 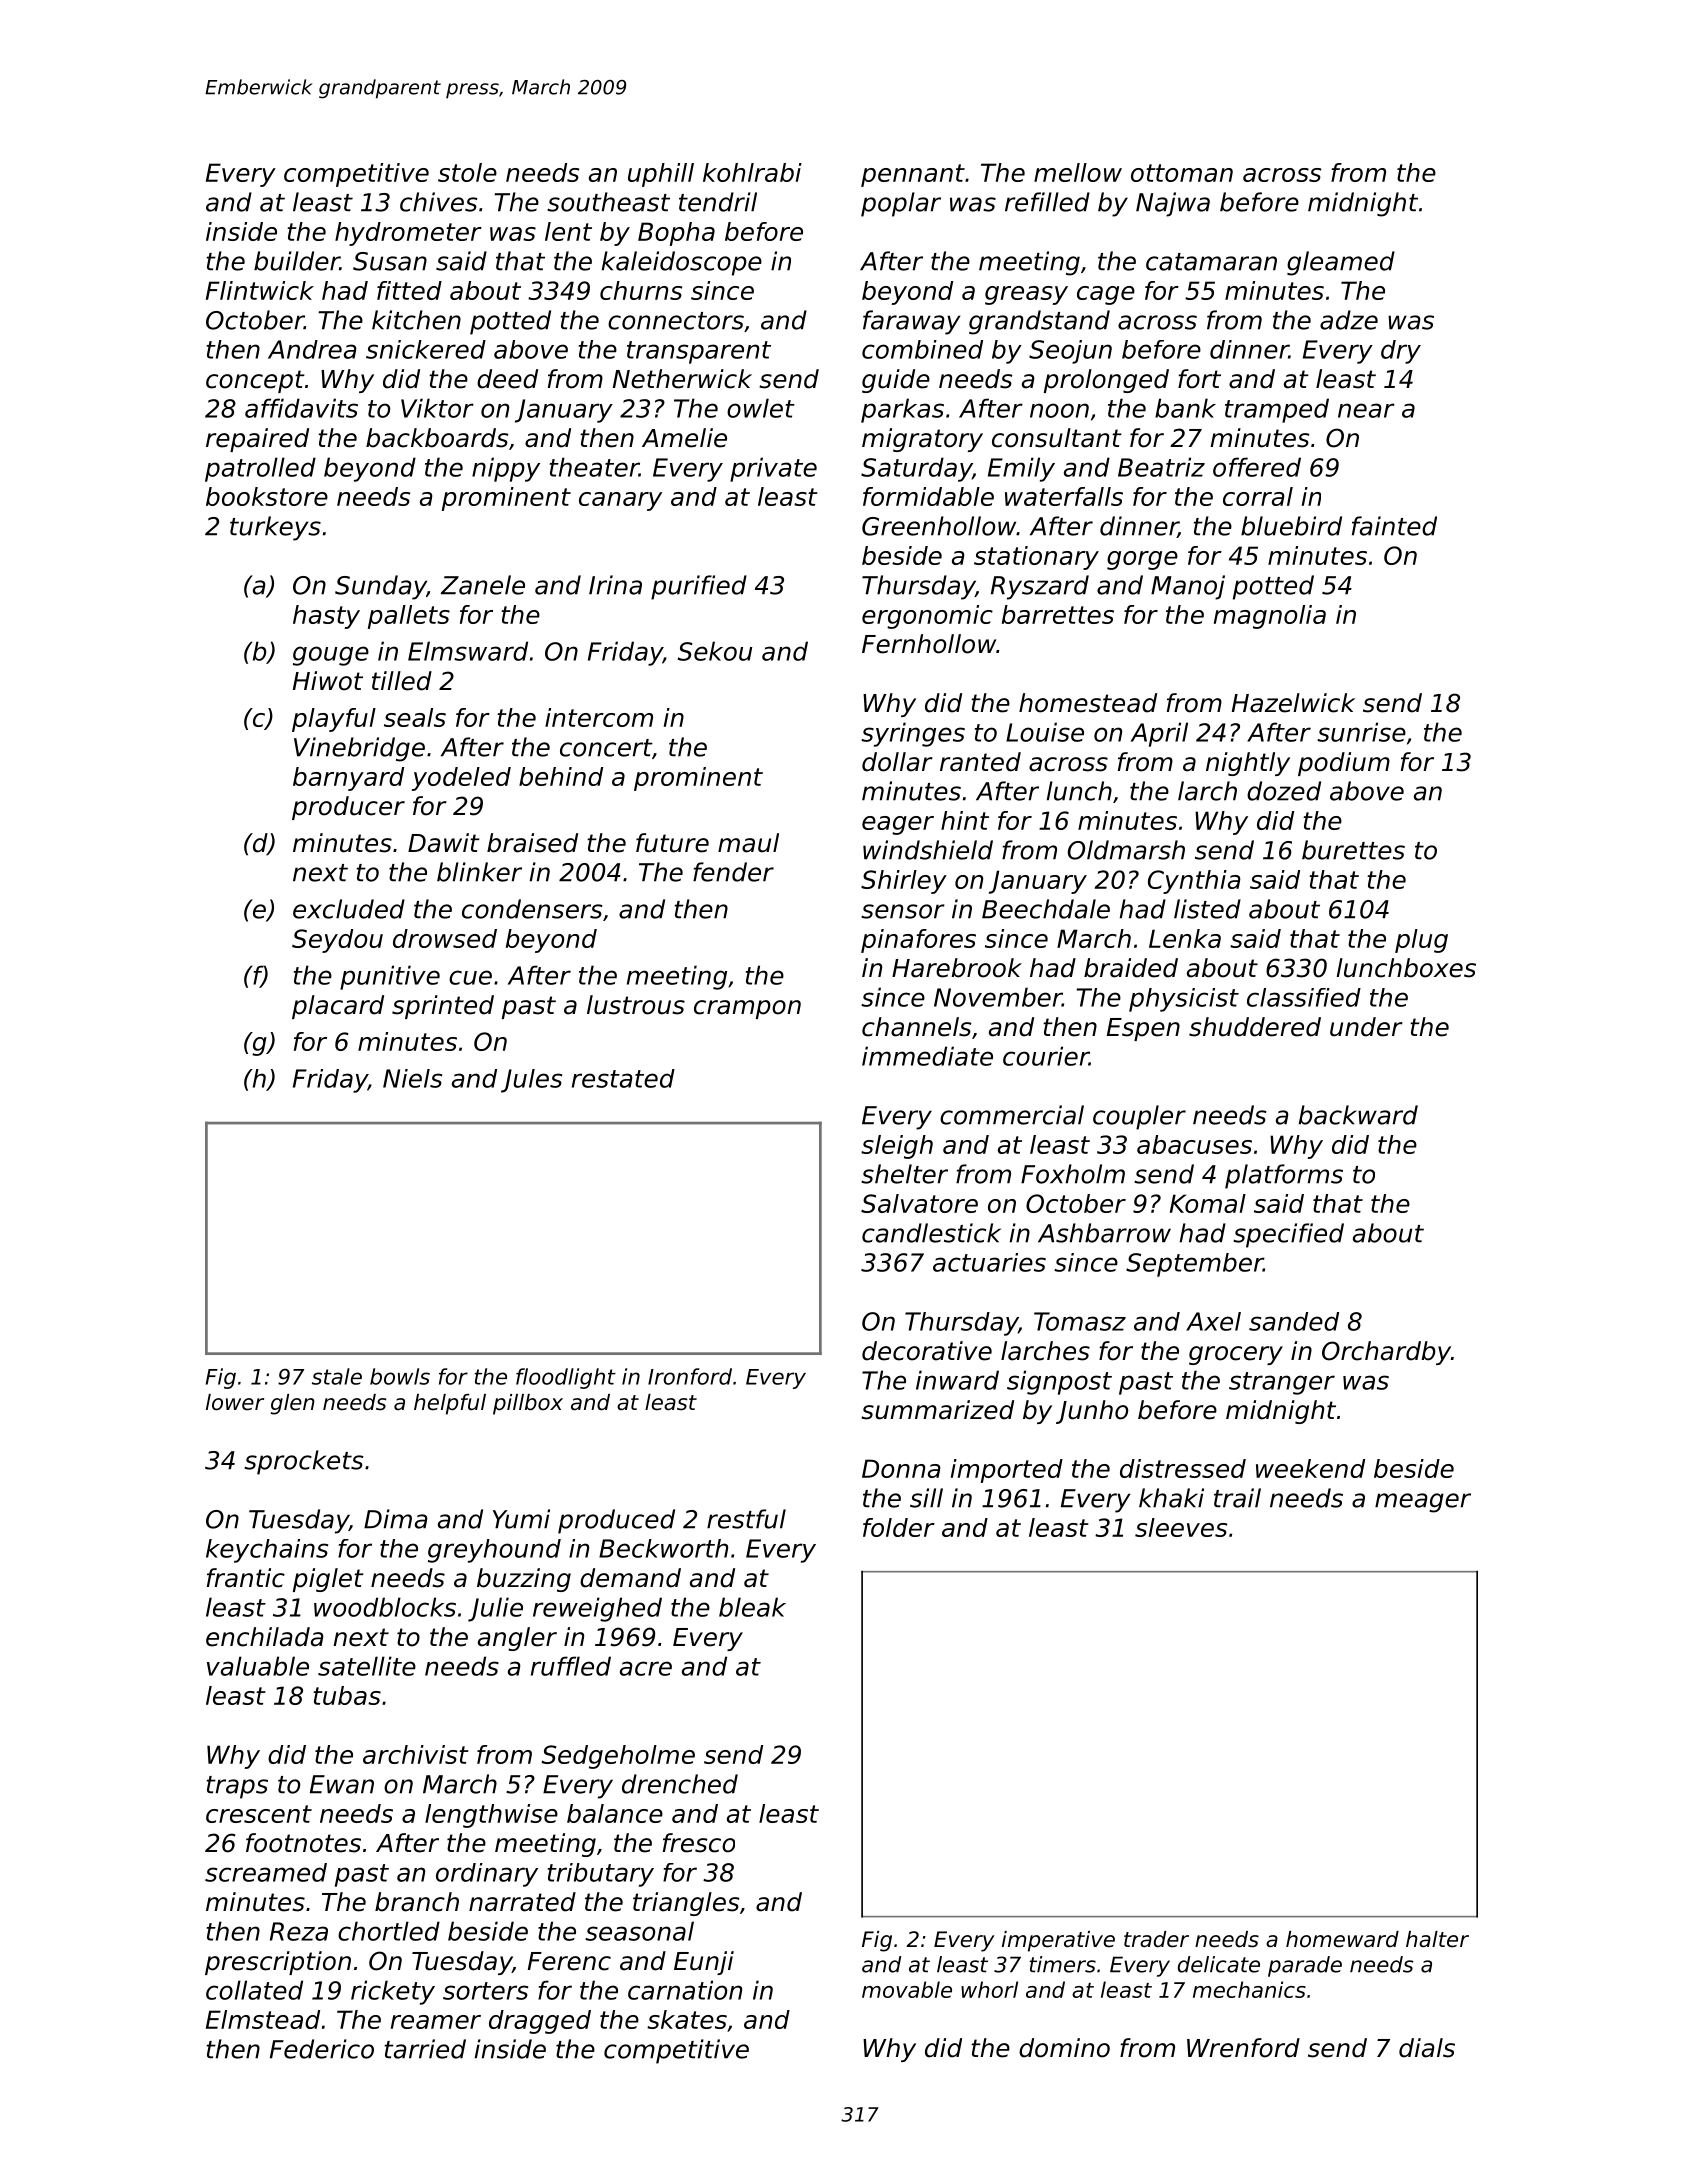 What do you see at coordinates (266, 1872) in the page?
I see `screamed` at bounding box center [266, 1872].
